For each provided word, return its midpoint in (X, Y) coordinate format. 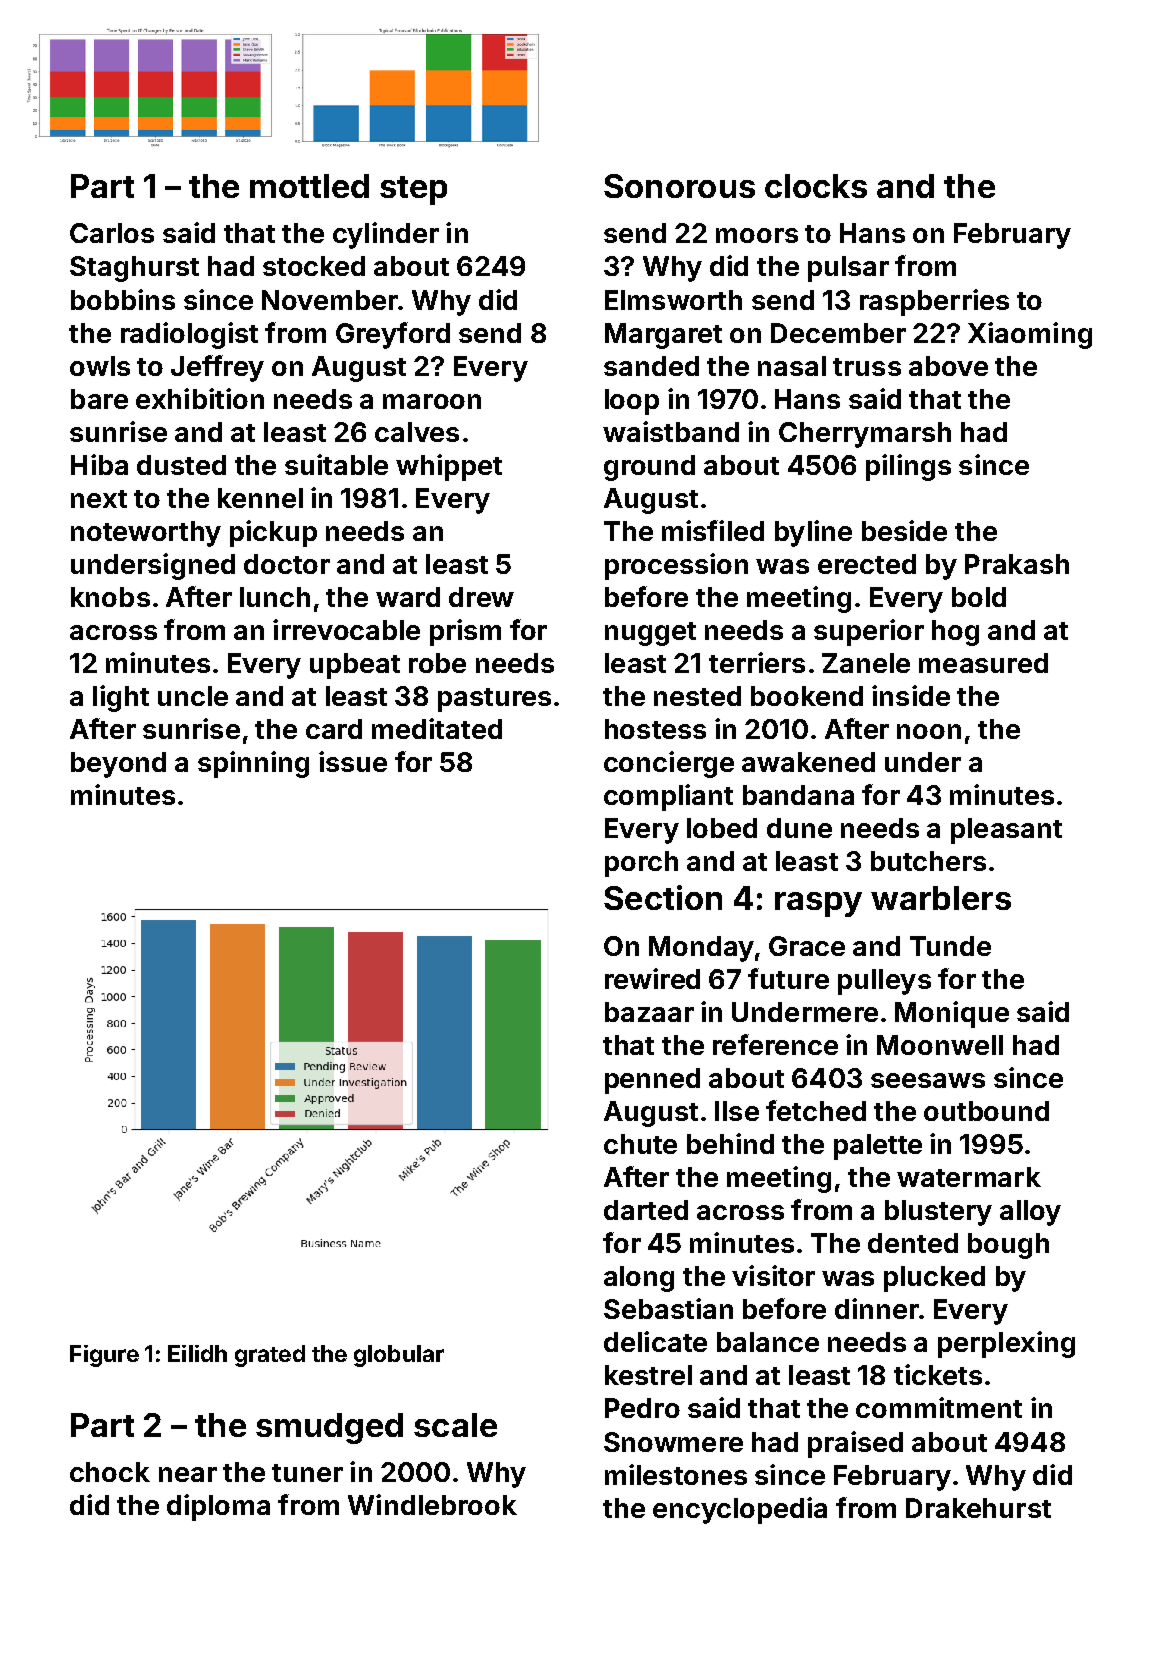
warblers (941, 898)
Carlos (112, 233)
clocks (816, 186)
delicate (655, 1341)
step (413, 190)
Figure (104, 1356)
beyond (118, 765)
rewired (652, 978)
